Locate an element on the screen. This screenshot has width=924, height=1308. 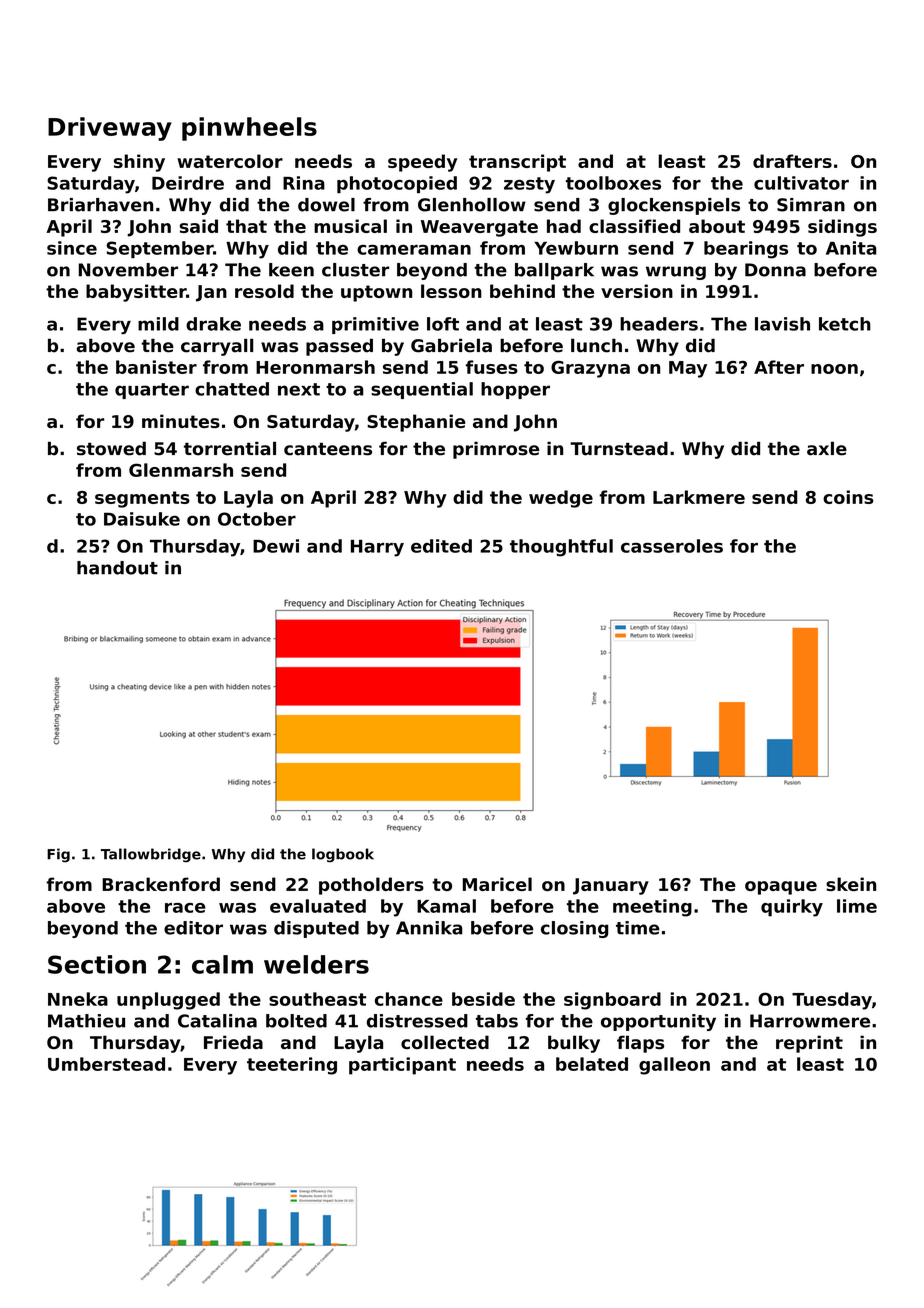
pinwheels is located at coordinates (249, 129).
